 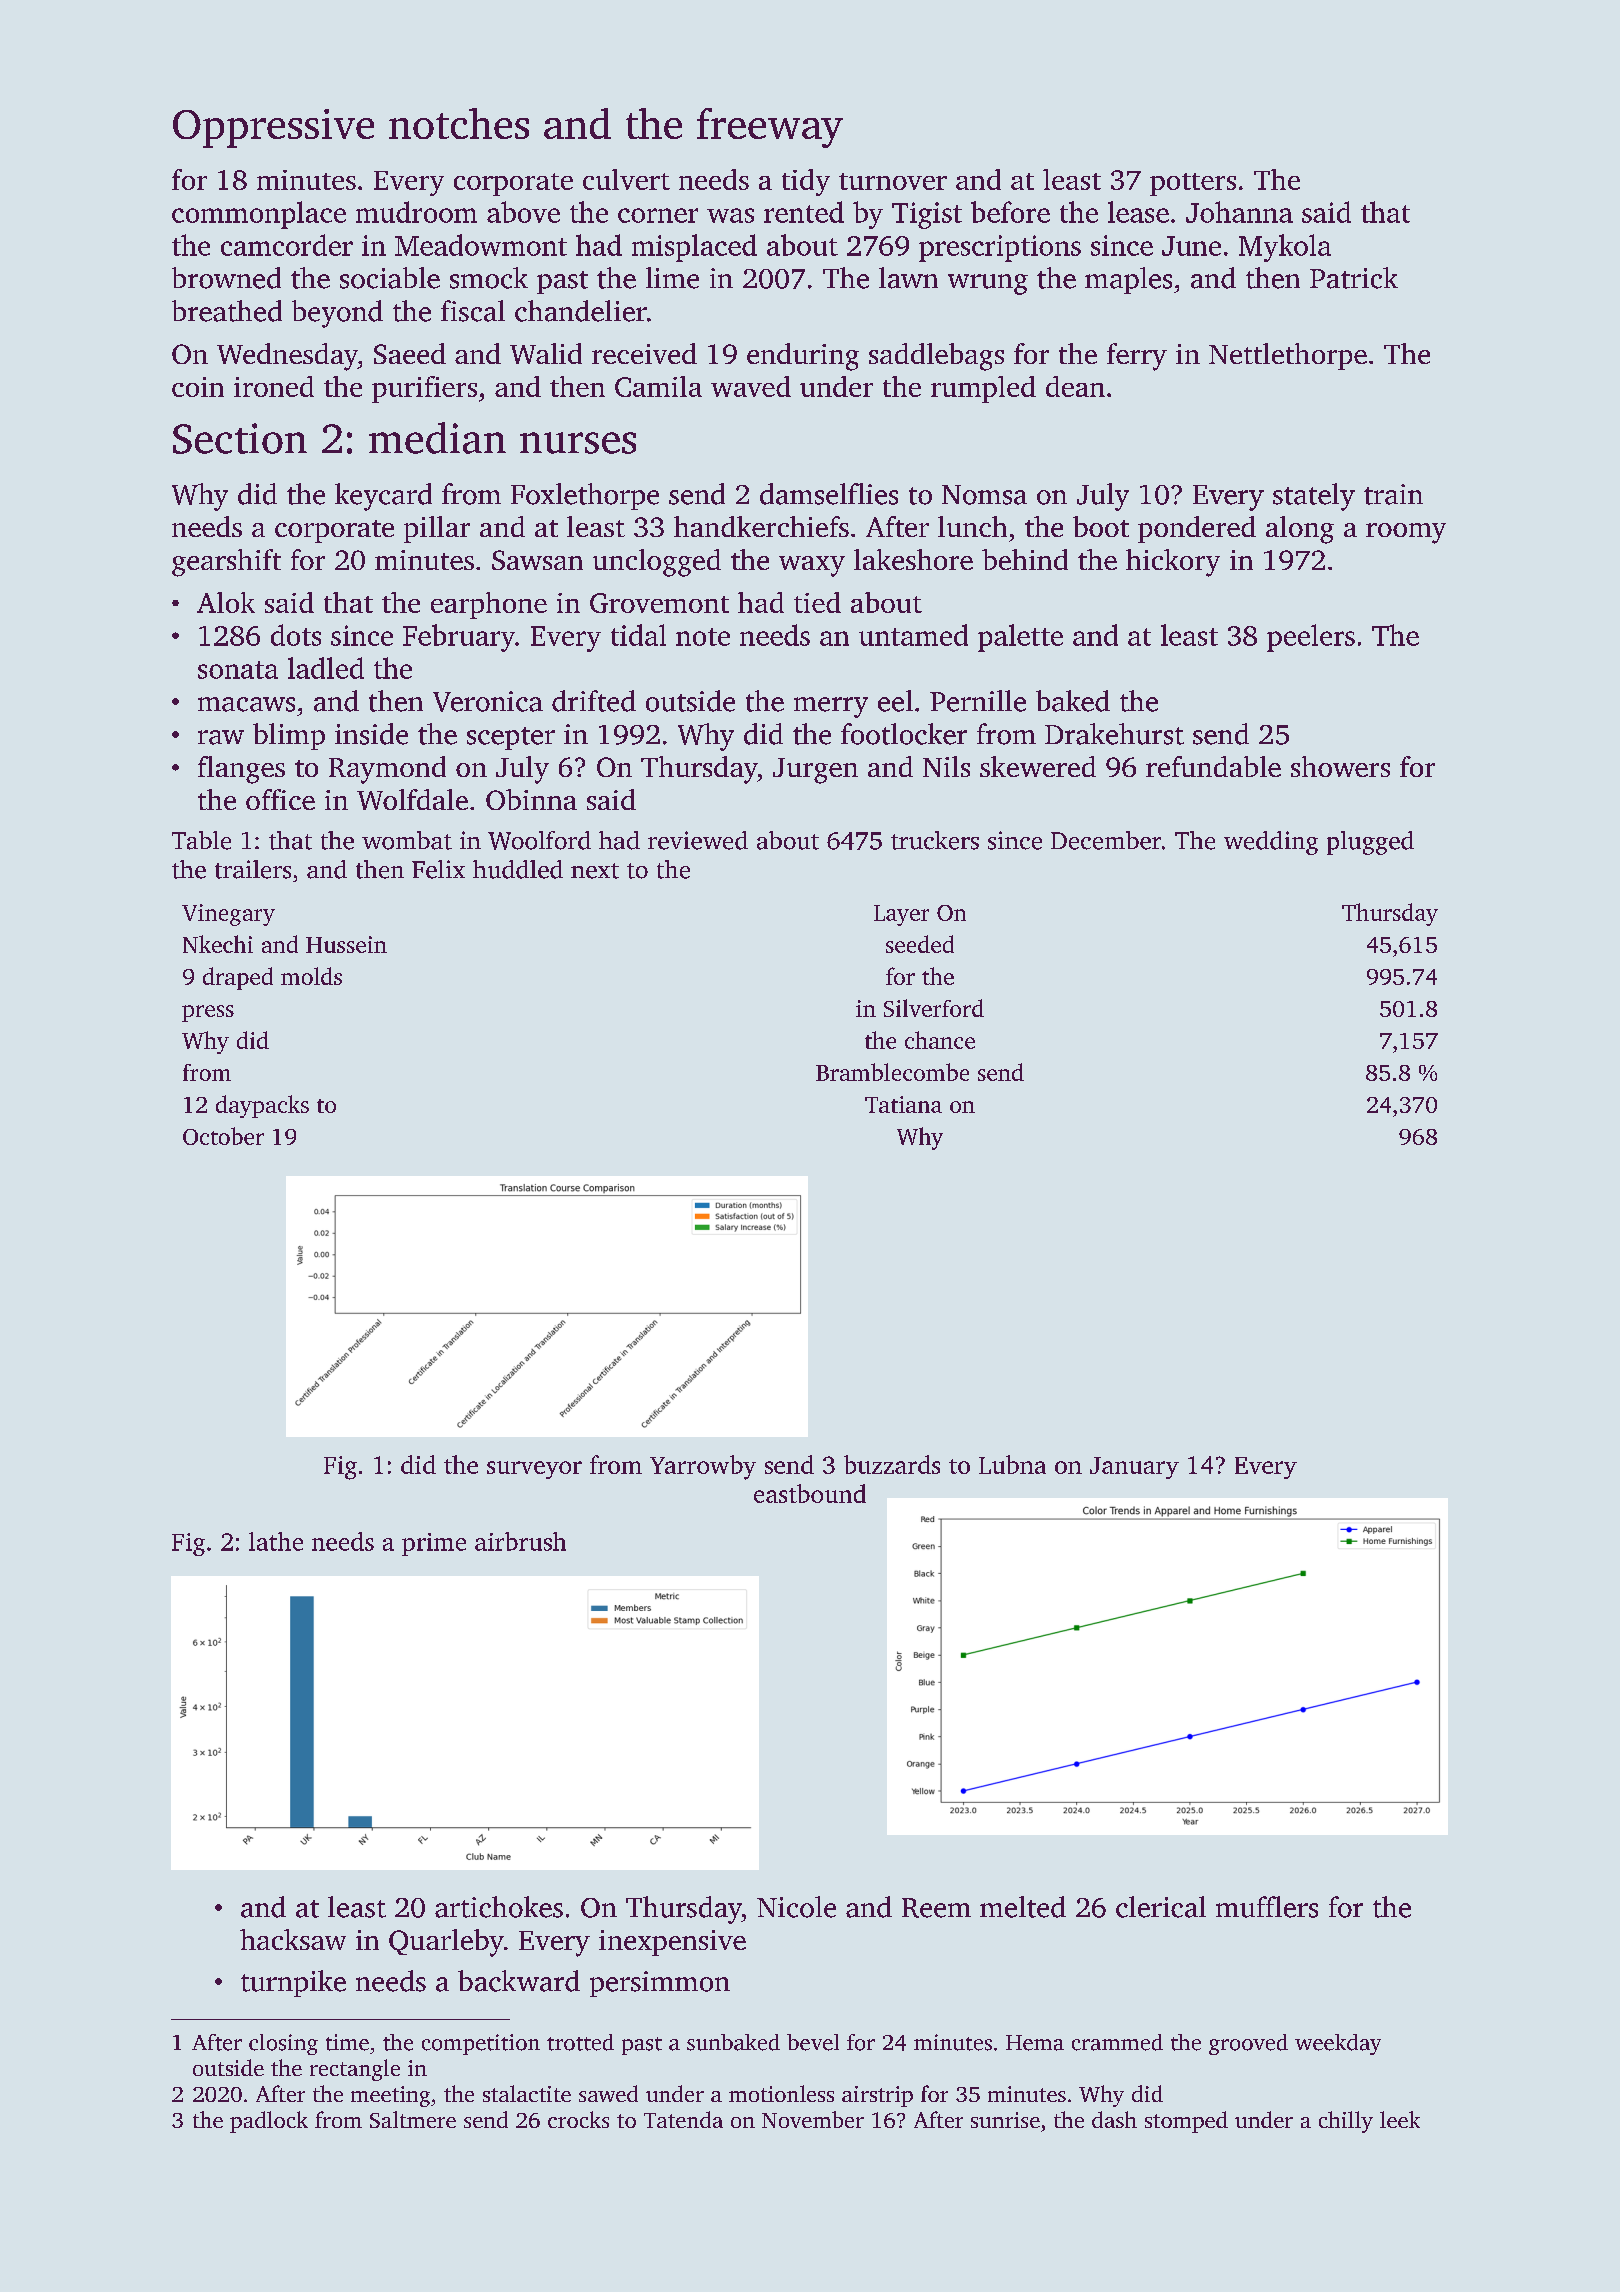 What do you see at coordinates (903, 1104) in the screenshot?
I see `Tatiana` at bounding box center [903, 1104].
